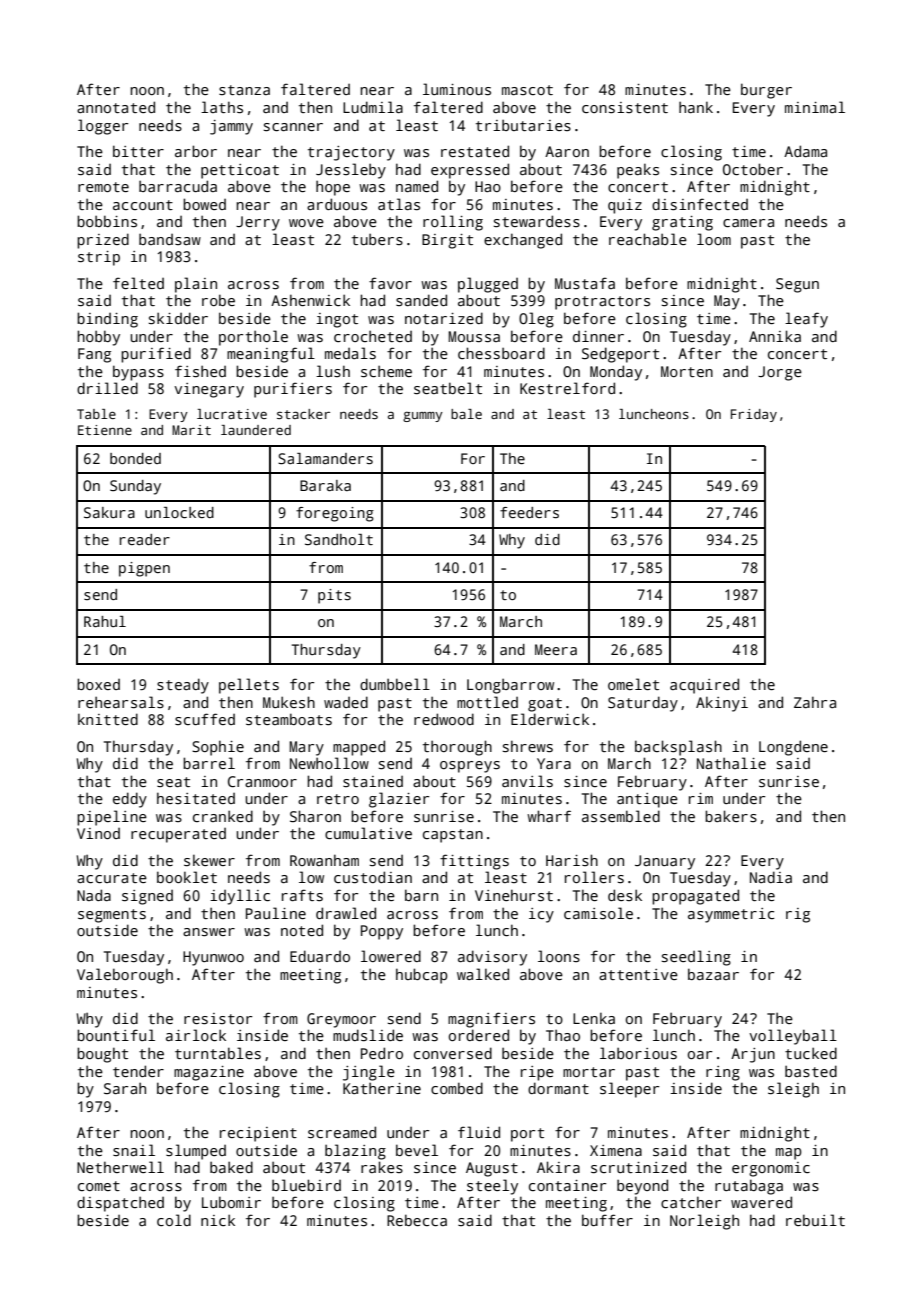 This page has width=924, height=1308. Describe the element at coordinates (457, 89) in the page. I see `luminous` at that location.
